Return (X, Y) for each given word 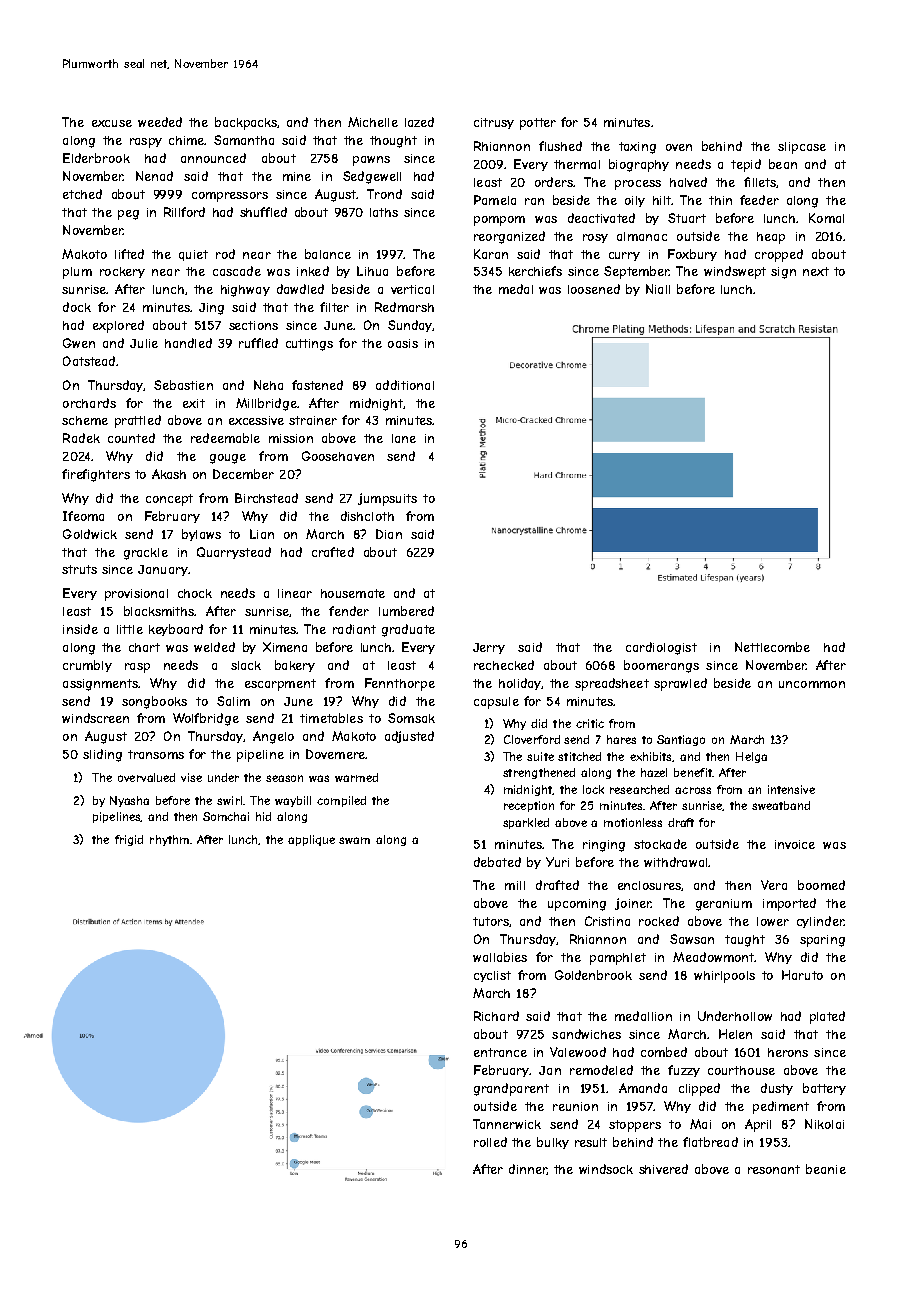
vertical (412, 289)
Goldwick (90, 534)
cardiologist (661, 648)
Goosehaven (338, 456)
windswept (735, 272)
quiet (193, 255)
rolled (490, 1142)
